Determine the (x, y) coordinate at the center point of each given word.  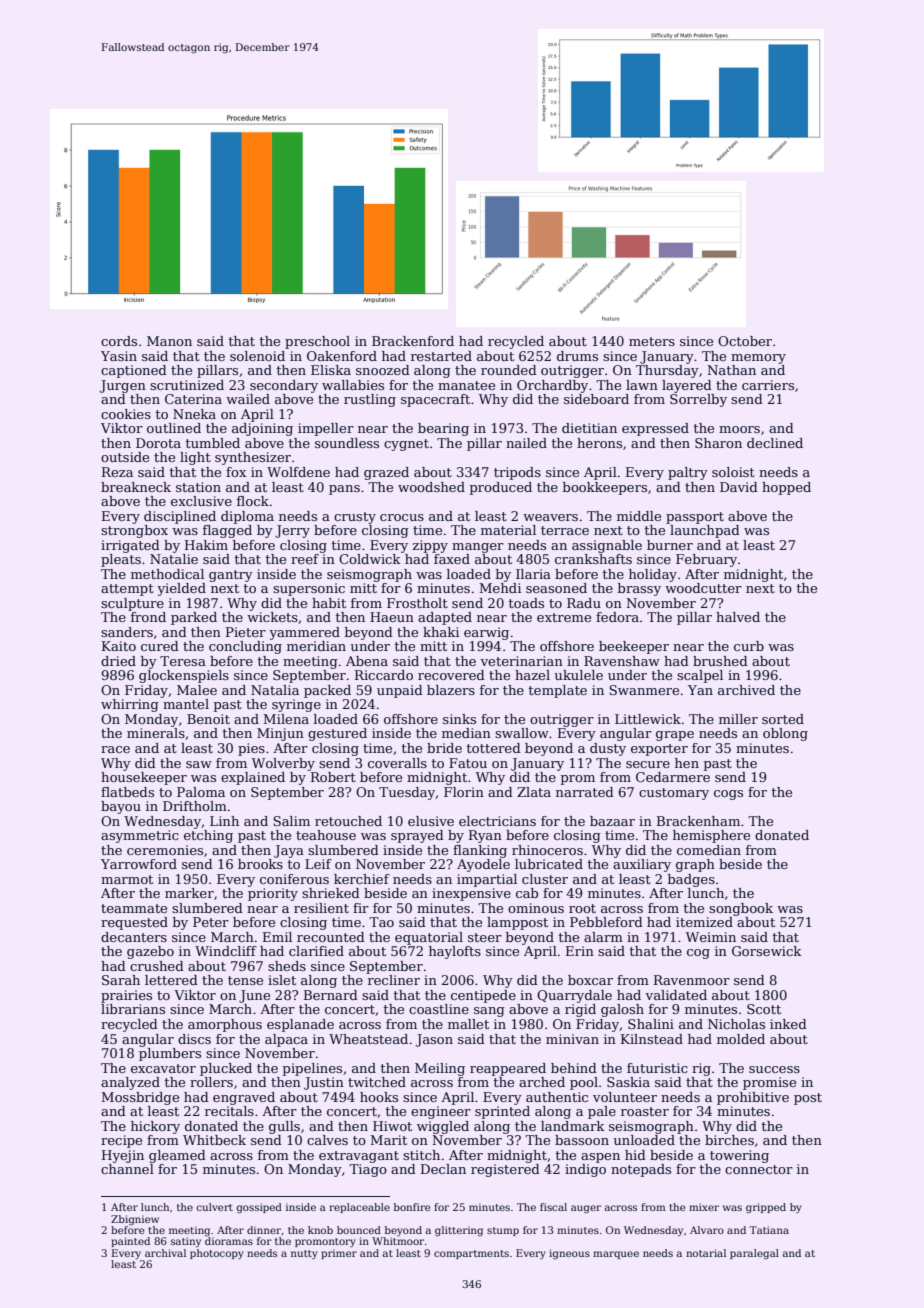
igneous (569, 1254)
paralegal (754, 1254)
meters (652, 341)
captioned (134, 371)
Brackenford (413, 341)
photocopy (217, 1254)
